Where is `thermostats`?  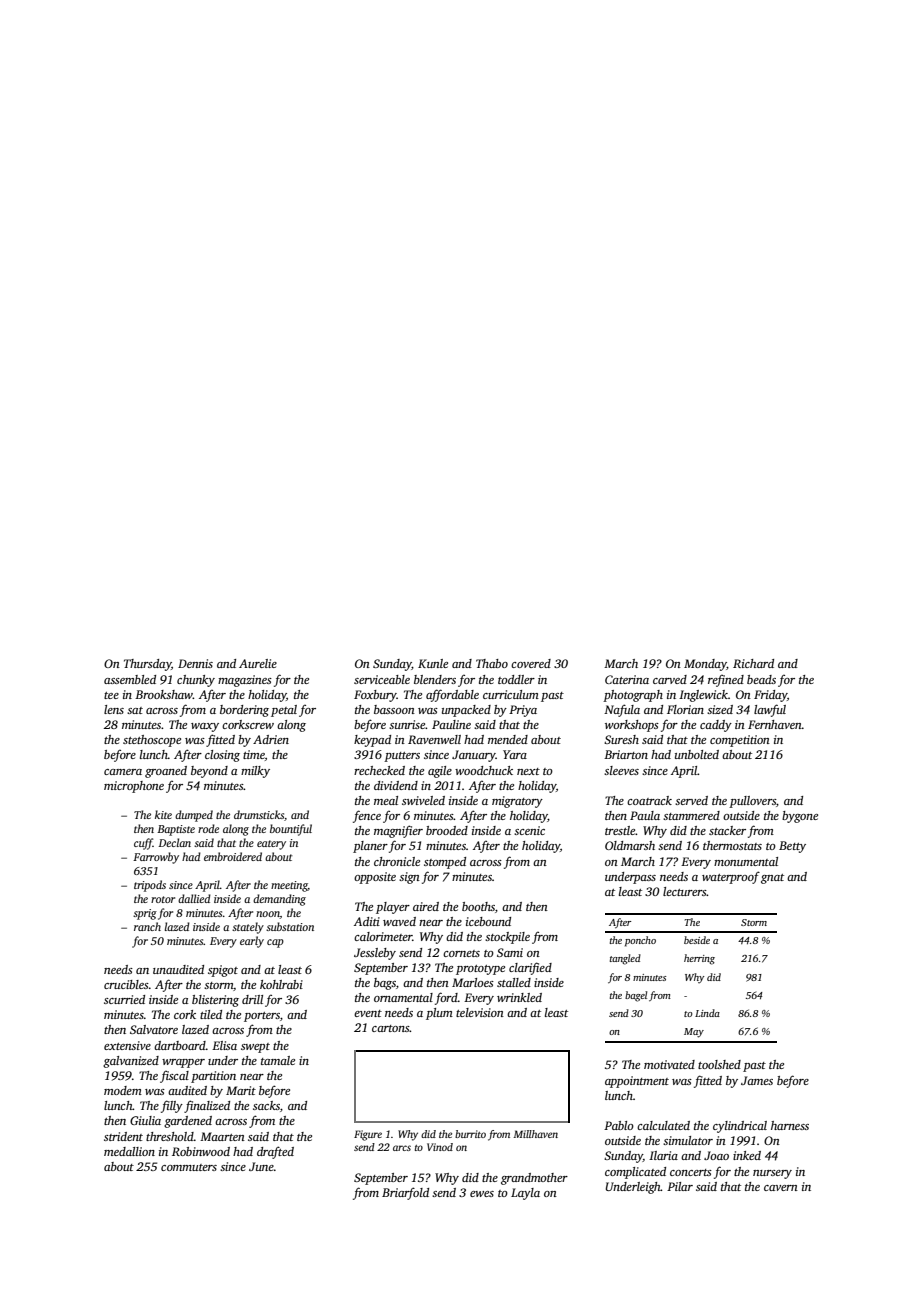 thermostats is located at coordinates (732, 845).
